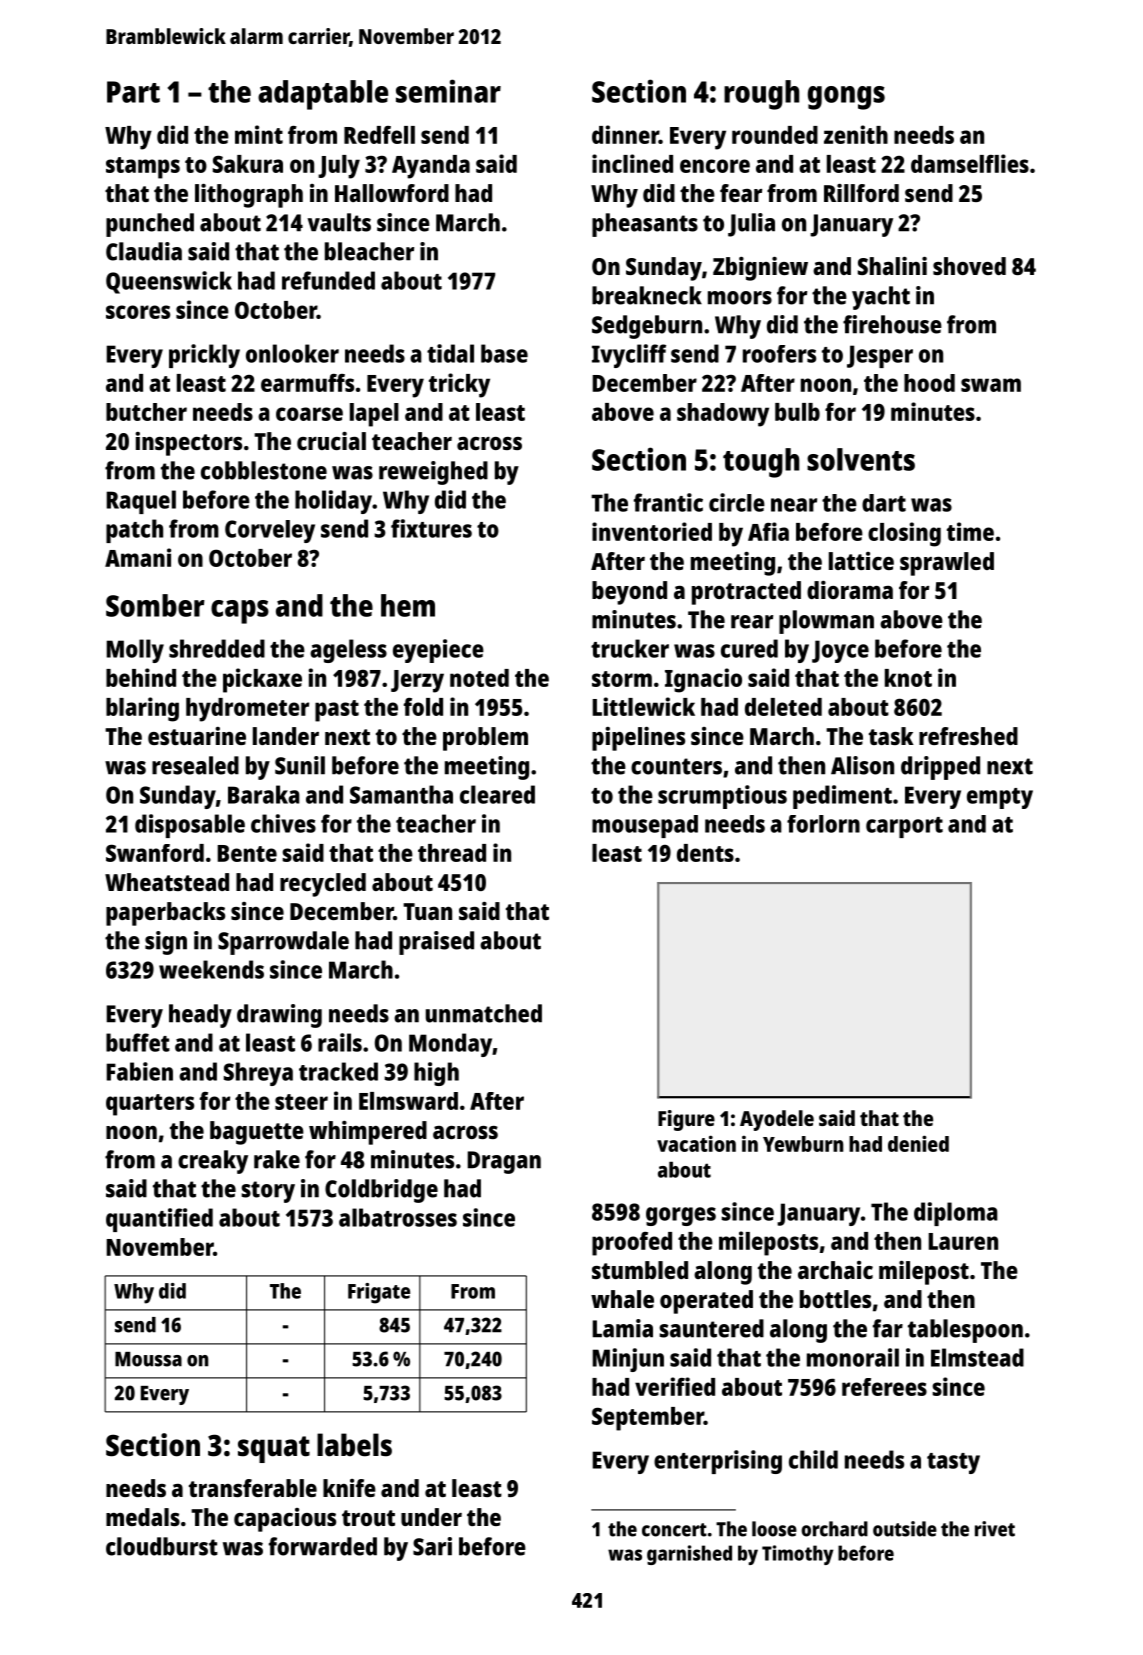 This page has width=1143, height=1655. What do you see at coordinates (349, 1488) in the page?
I see `knife` at bounding box center [349, 1488].
